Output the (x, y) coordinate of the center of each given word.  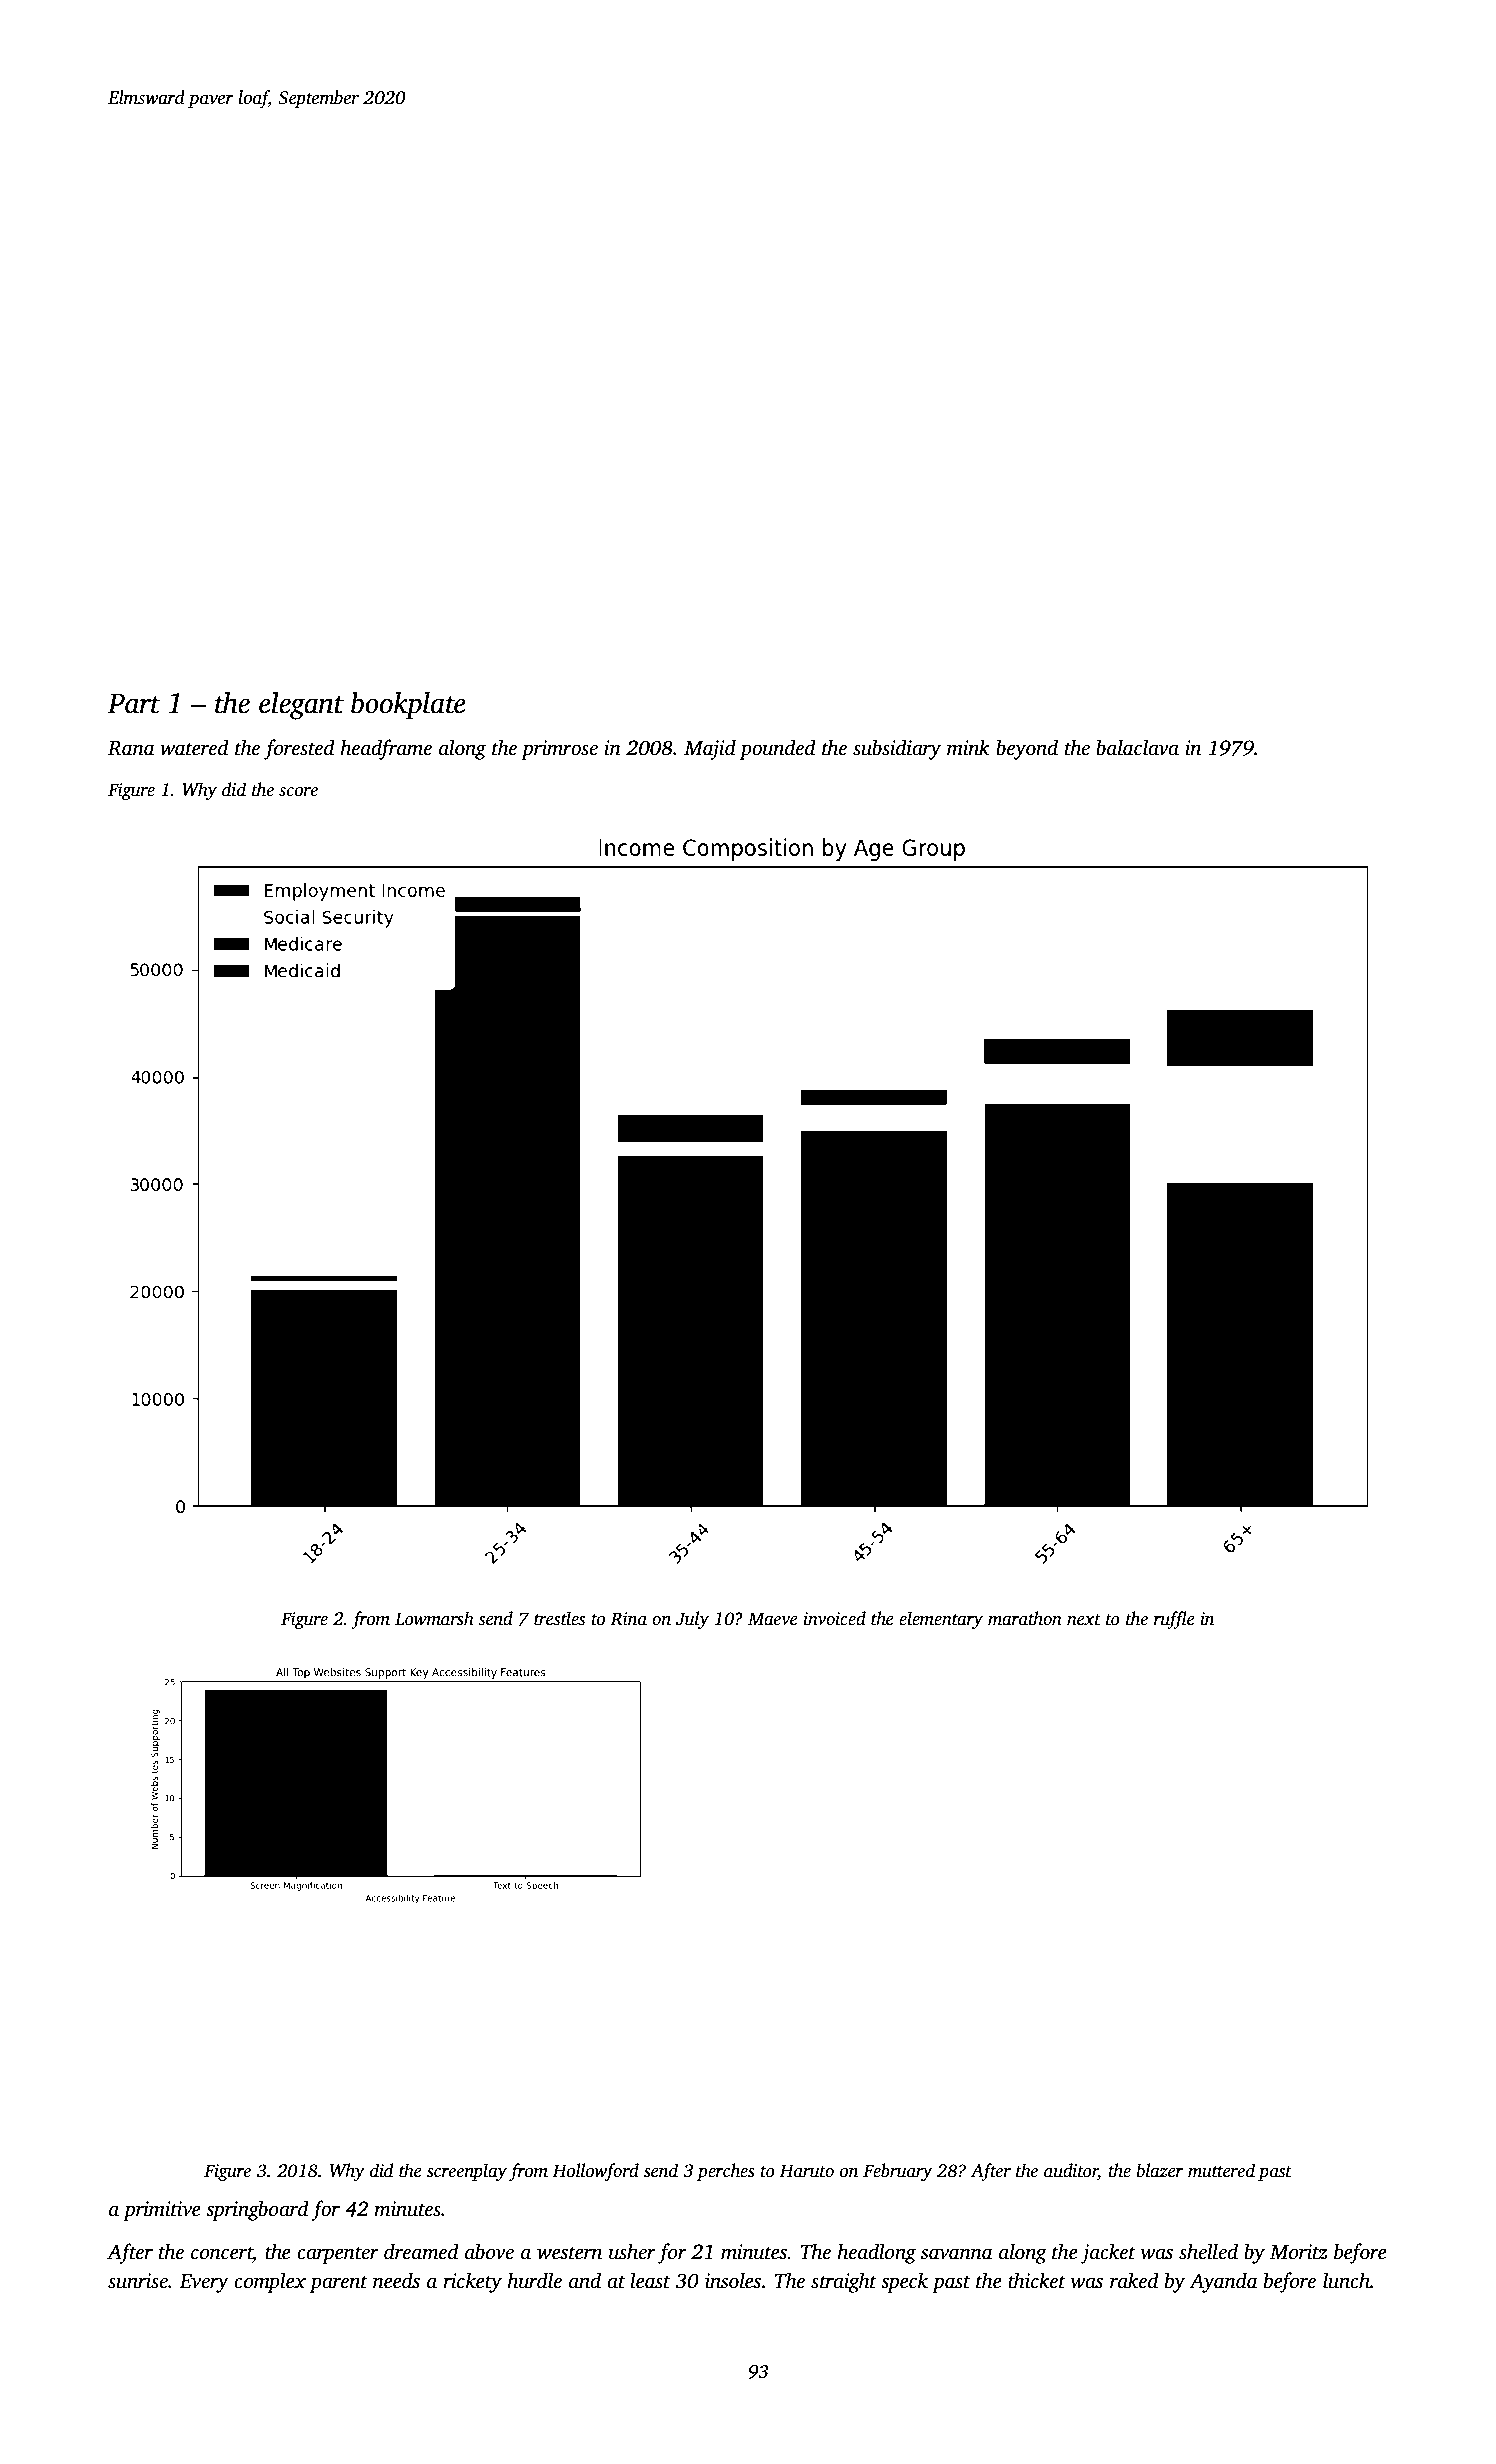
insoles (733, 2280)
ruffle (1174, 1620)
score (298, 792)
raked (1134, 2280)
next (1084, 1620)
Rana (131, 748)
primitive (162, 2211)
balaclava (1137, 747)
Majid (710, 749)
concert (222, 2254)
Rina (628, 1619)
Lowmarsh (434, 1618)
